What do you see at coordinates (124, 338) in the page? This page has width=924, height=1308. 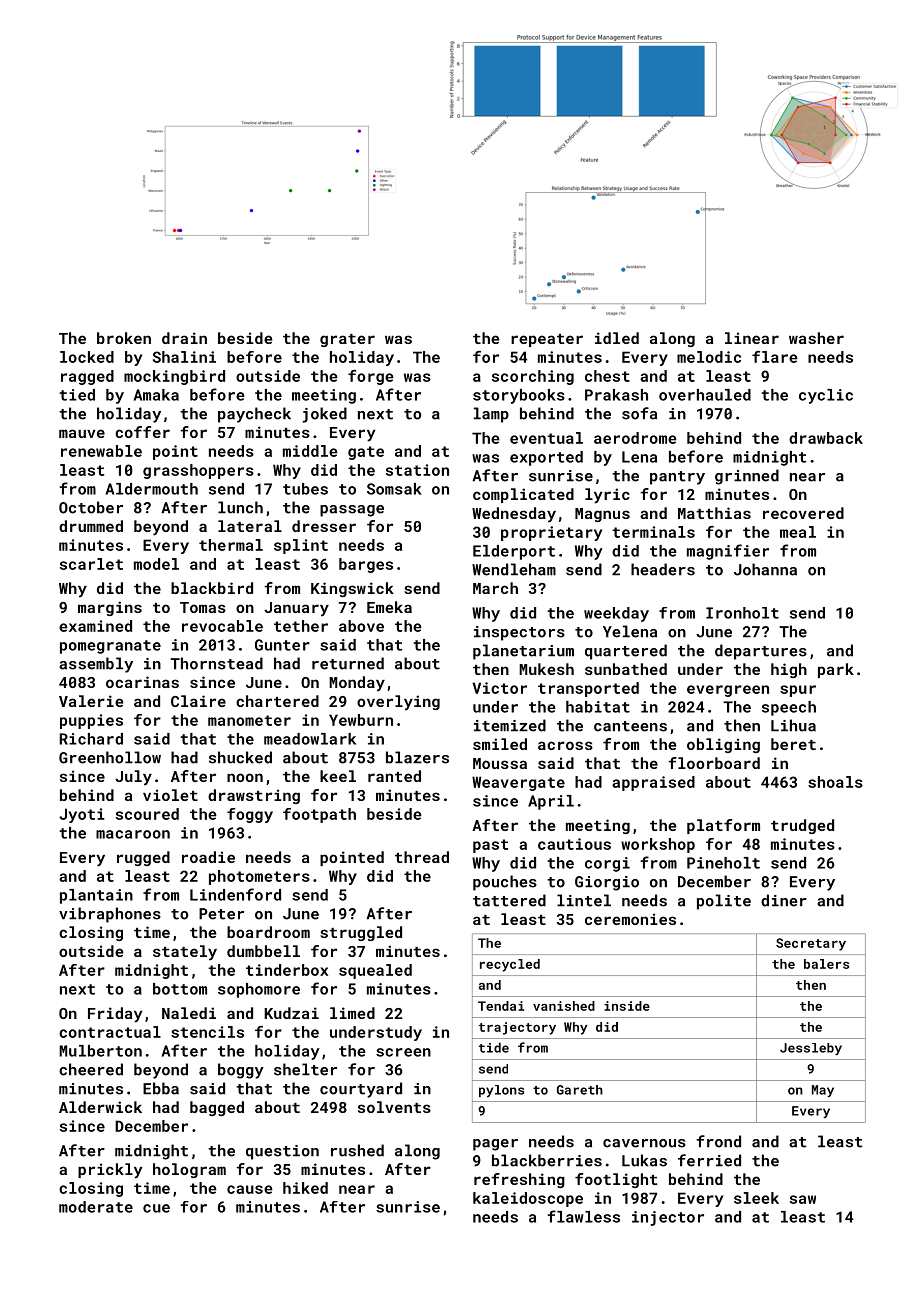 I see `broken` at bounding box center [124, 338].
